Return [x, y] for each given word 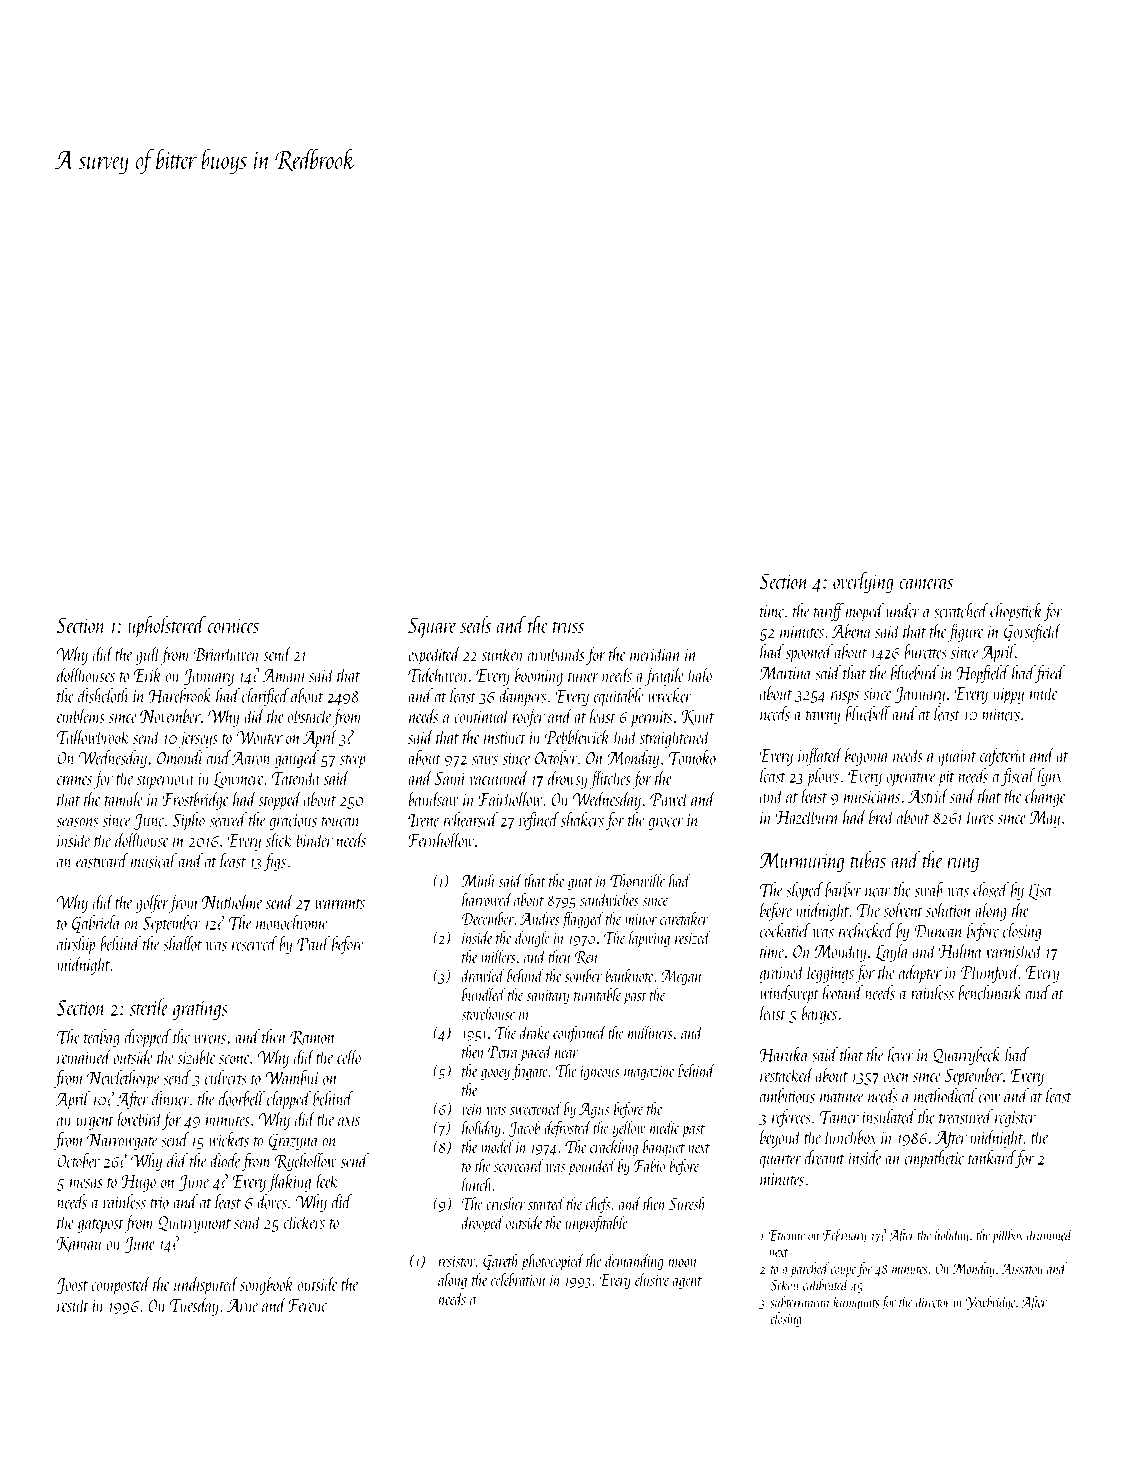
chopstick [1016, 612]
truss [568, 627]
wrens [210, 1039]
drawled [483, 975]
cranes [74, 780]
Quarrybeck [967, 1056]
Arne [242, 1305]
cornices [233, 625]
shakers [582, 819]
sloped [805, 891]
